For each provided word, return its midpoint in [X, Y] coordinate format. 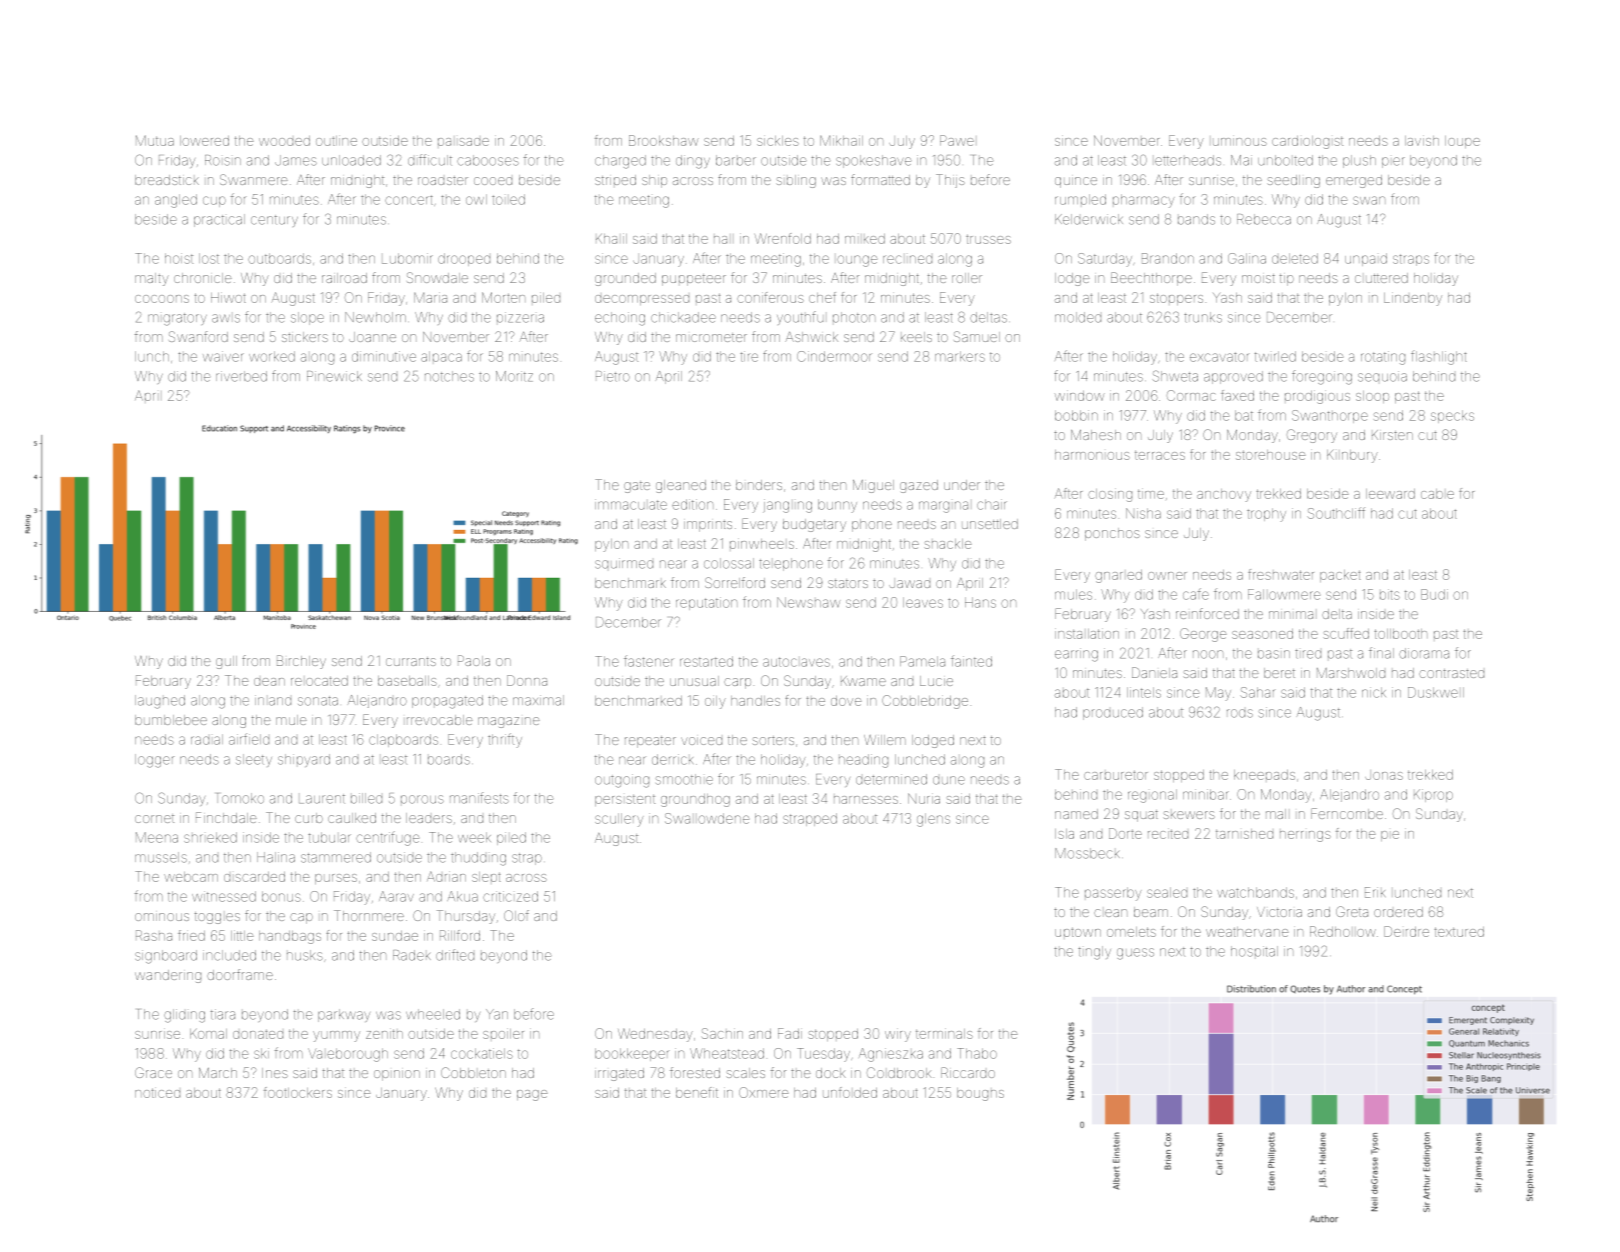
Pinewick [334, 376]
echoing [620, 319]
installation [1087, 633]
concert [409, 200]
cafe [1196, 594]
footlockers [298, 1092]
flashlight [1439, 357]
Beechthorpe [1151, 279]
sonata [318, 701]
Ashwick [811, 337]
